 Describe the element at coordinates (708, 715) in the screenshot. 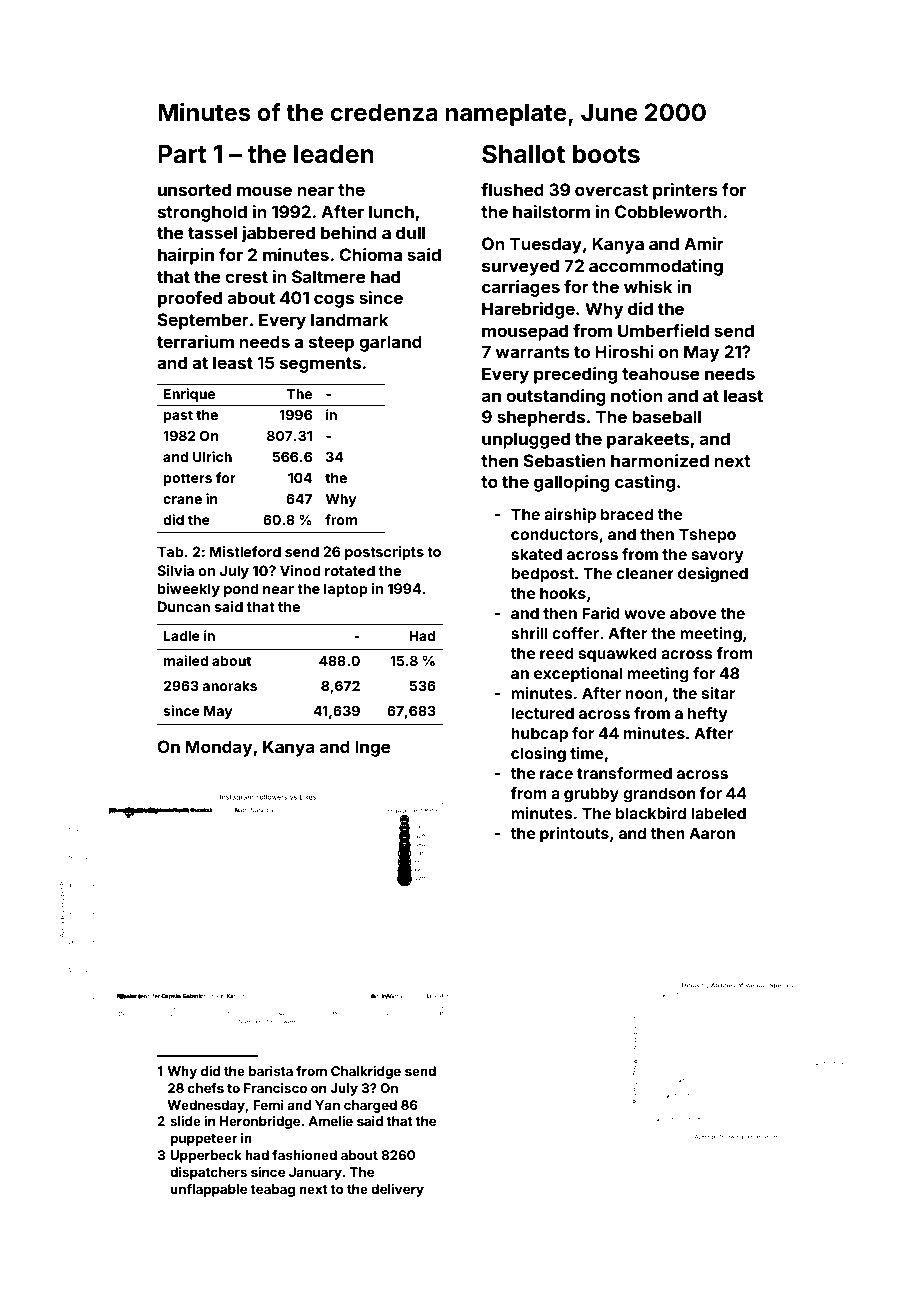

I see `hefty` at that location.
